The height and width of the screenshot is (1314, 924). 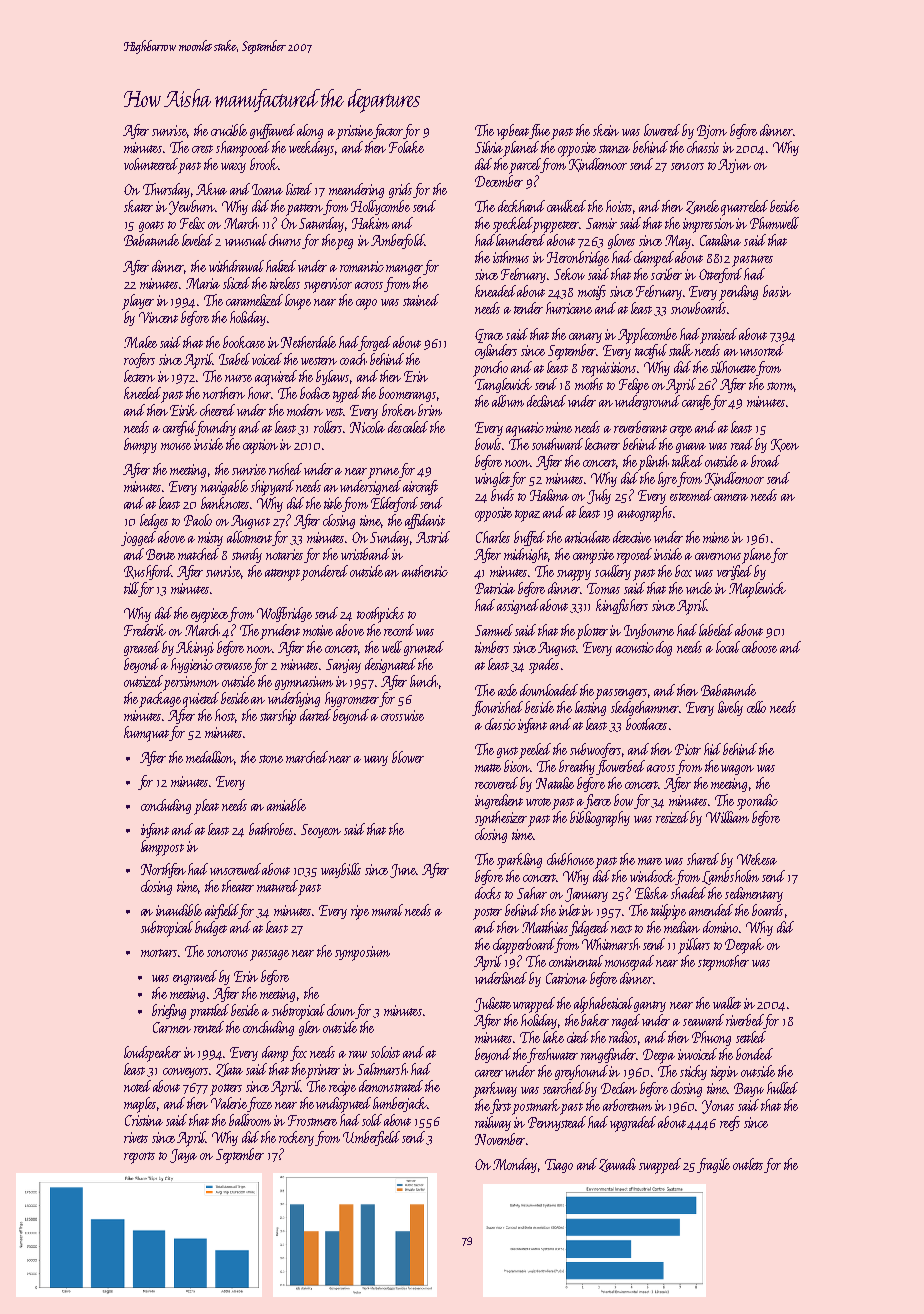 What do you see at coordinates (703, 147) in the screenshot?
I see `chassis` at bounding box center [703, 147].
